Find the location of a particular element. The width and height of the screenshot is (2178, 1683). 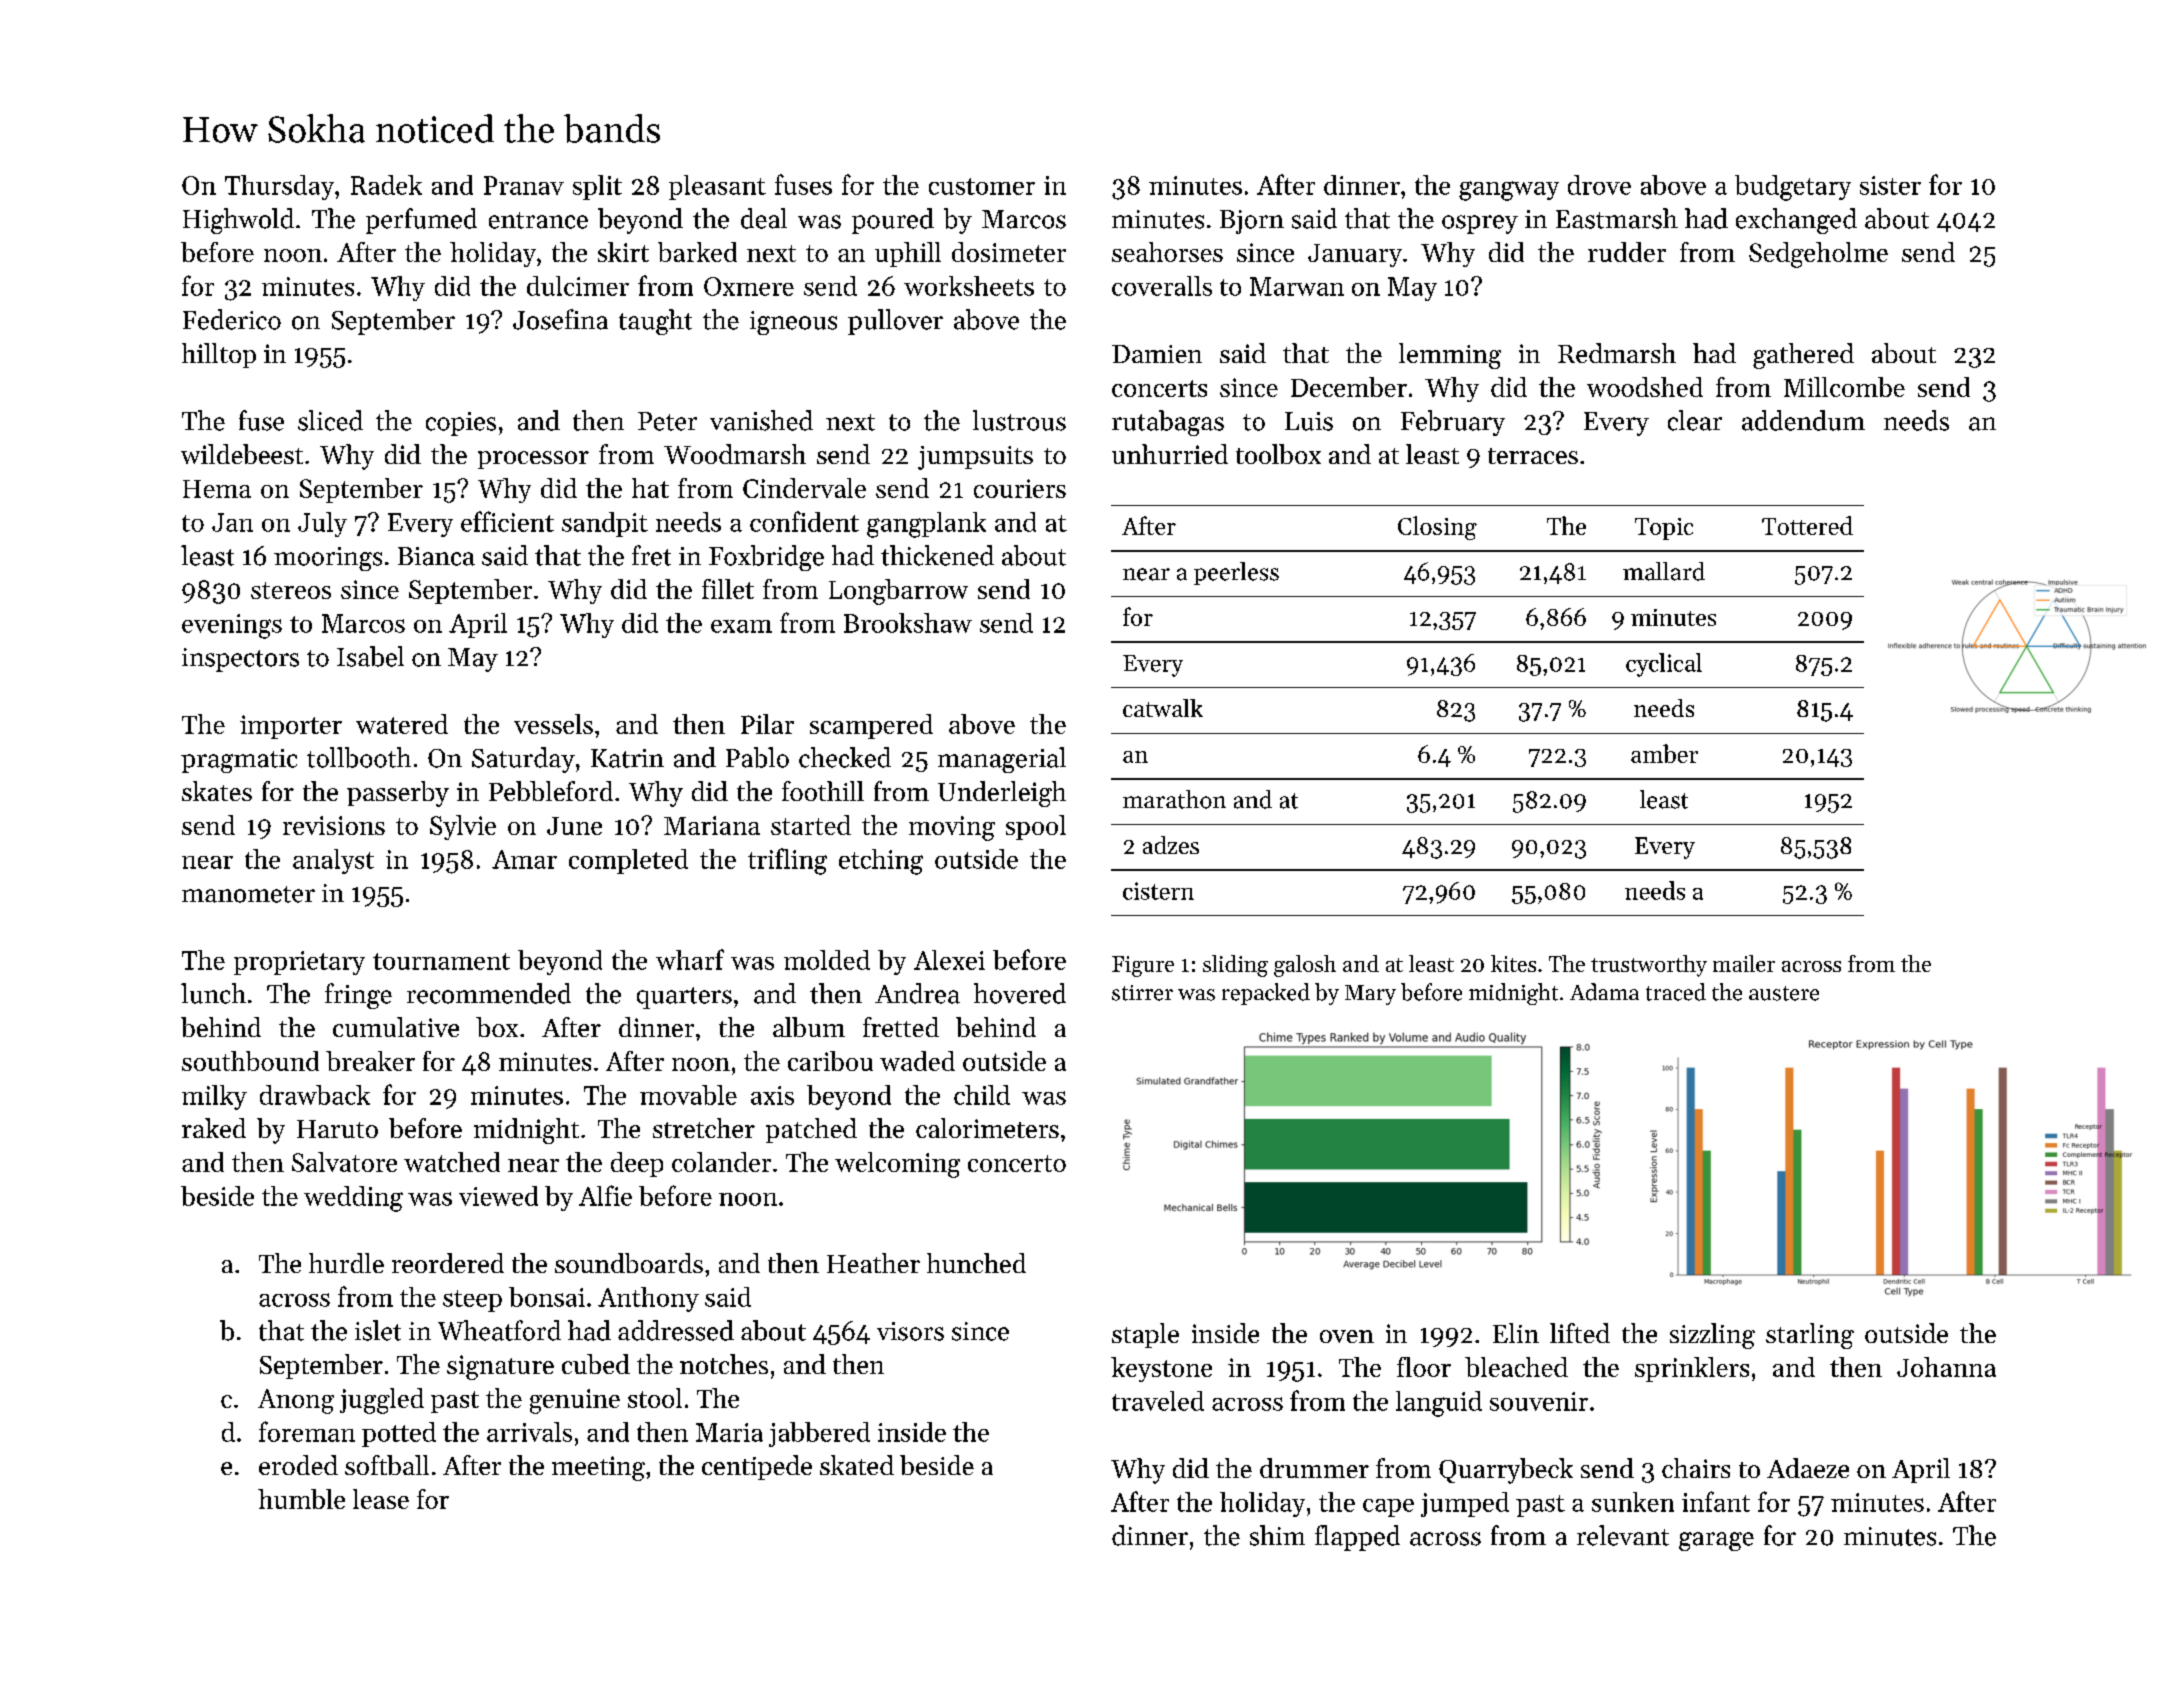

mailer is located at coordinates (1744, 963).
